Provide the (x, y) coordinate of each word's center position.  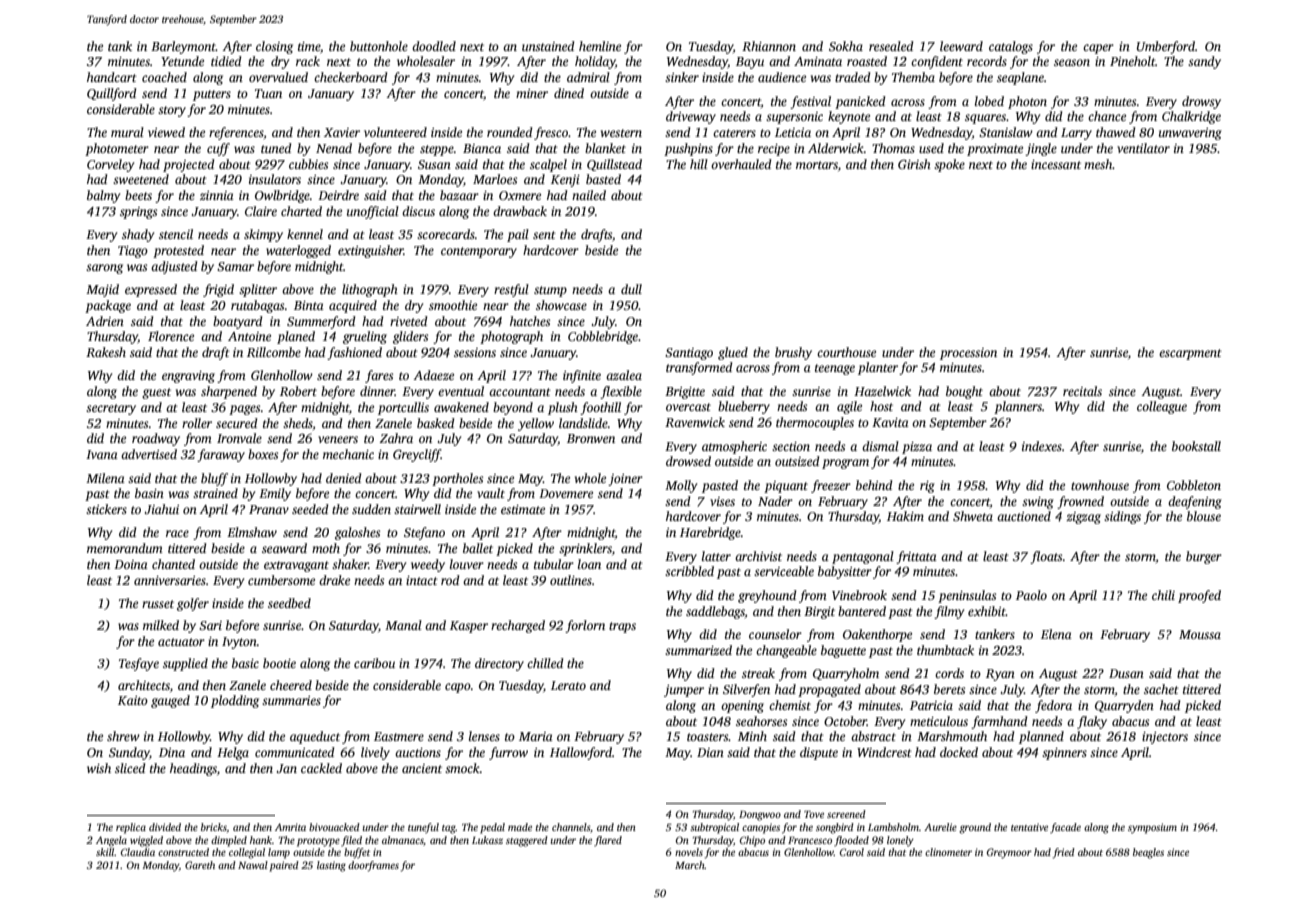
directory (499, 664)
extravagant (296, 566)
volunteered (395, 132)
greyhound (767, 596)
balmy (103, 196)
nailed (589, 195)
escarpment (1190, 354)
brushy (793, 353)
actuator (181, 642)
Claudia (138, 852)
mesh (1098, 164)
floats (1046, 557)
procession (968, 354)
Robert (298, 391)
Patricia (931, 705)
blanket (605, 148)
